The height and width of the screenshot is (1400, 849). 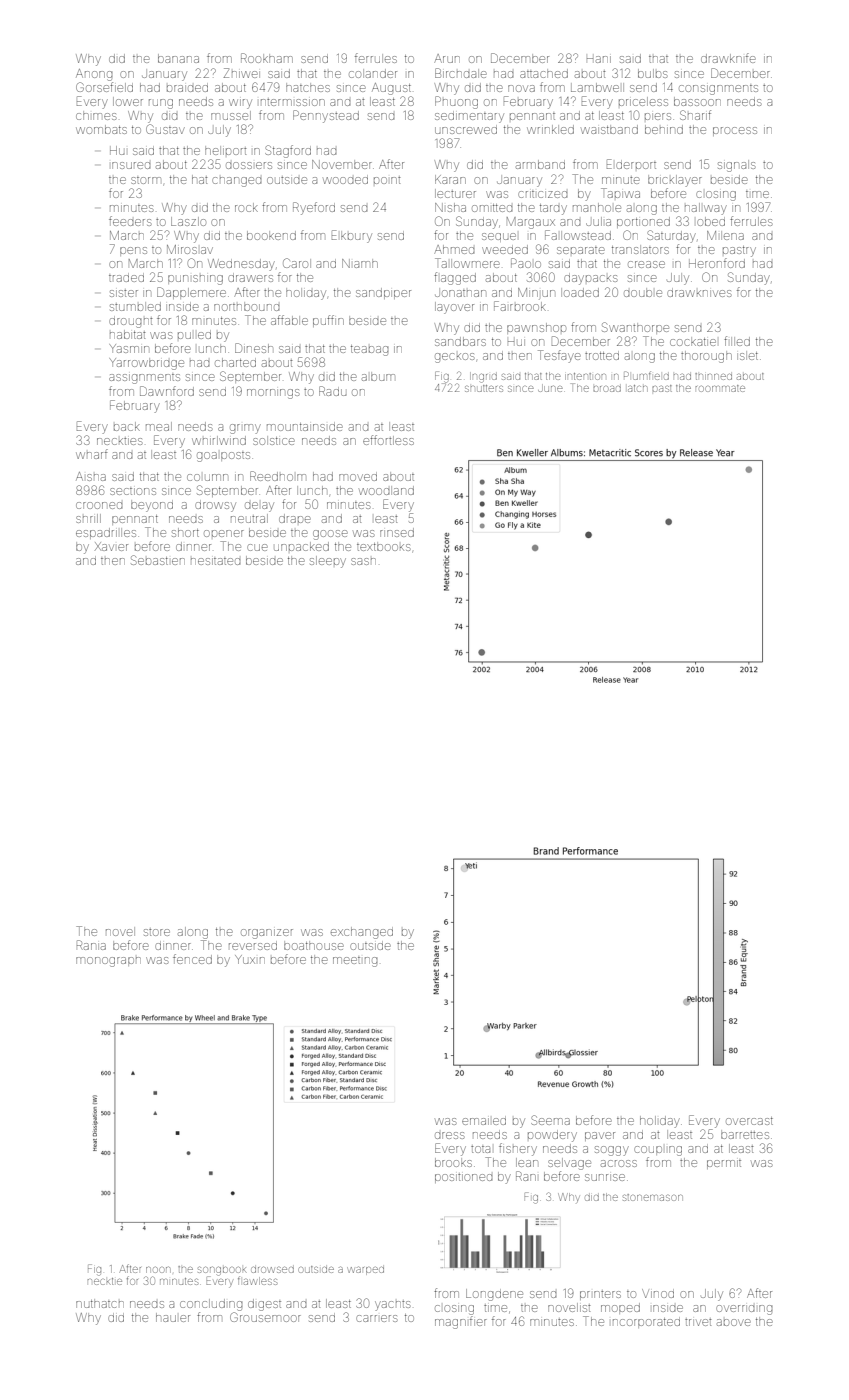 What do you see at coordinates (383, 546) in the screenshot?
I see `textbooks` at bounding box center [383, 546].
